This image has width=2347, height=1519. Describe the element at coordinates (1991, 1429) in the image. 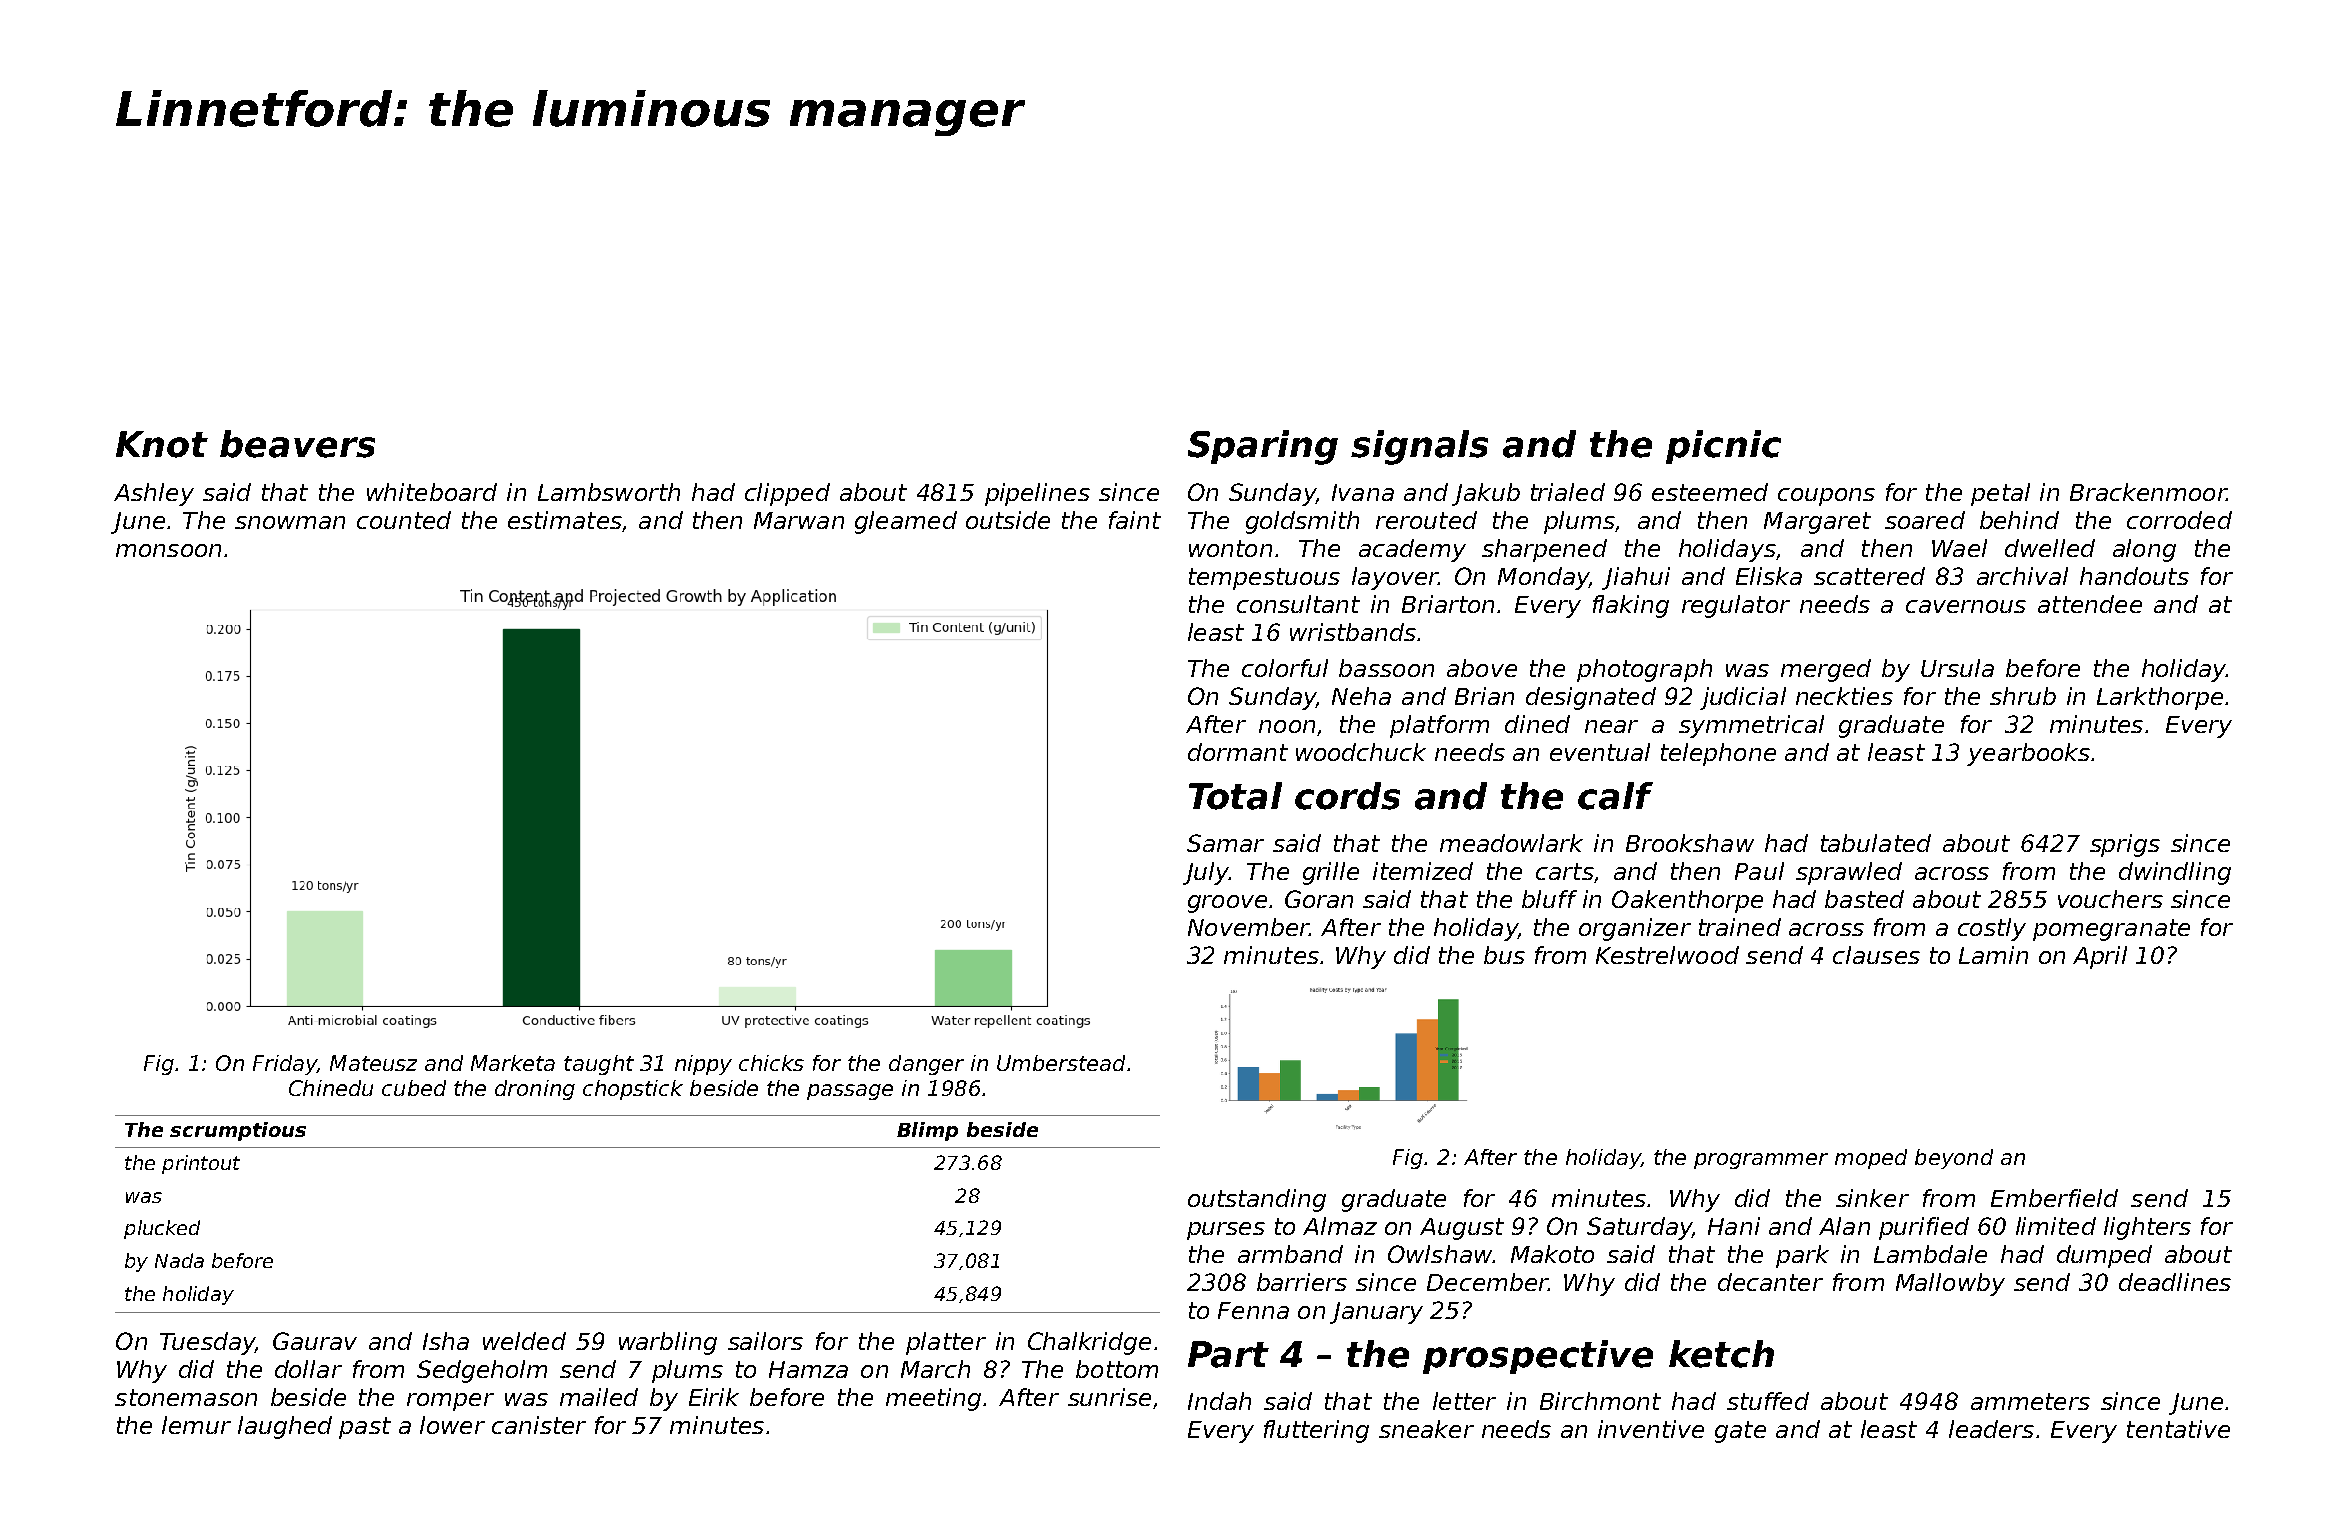

I see `leaders` at that location.
